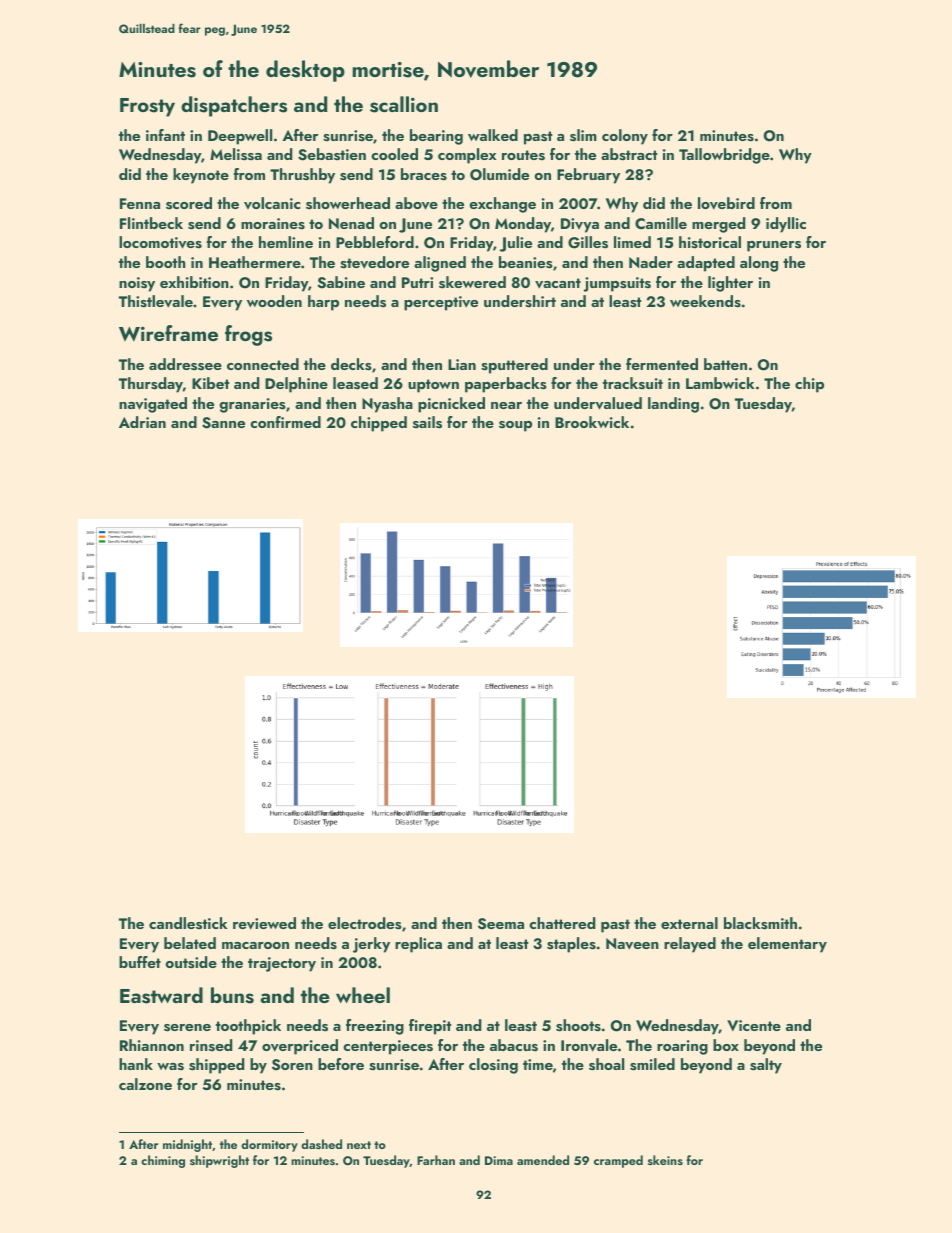  What do you see at coordinates (436, 1160) in the screenshot?
I see `Farhan` at bounding box center [436, 1160].
